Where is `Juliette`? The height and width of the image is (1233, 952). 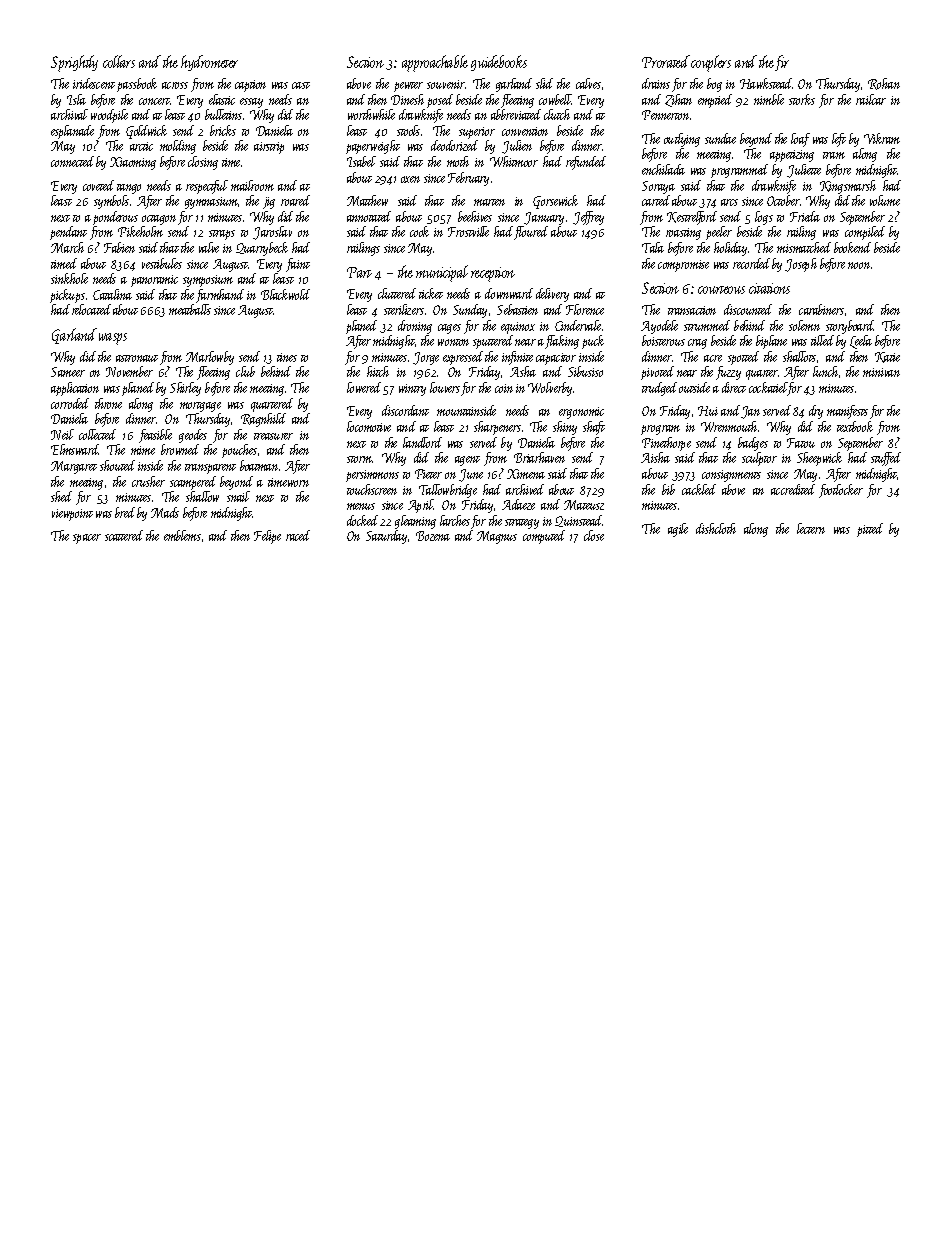
Juliette is located at coordinates (804, 171).
